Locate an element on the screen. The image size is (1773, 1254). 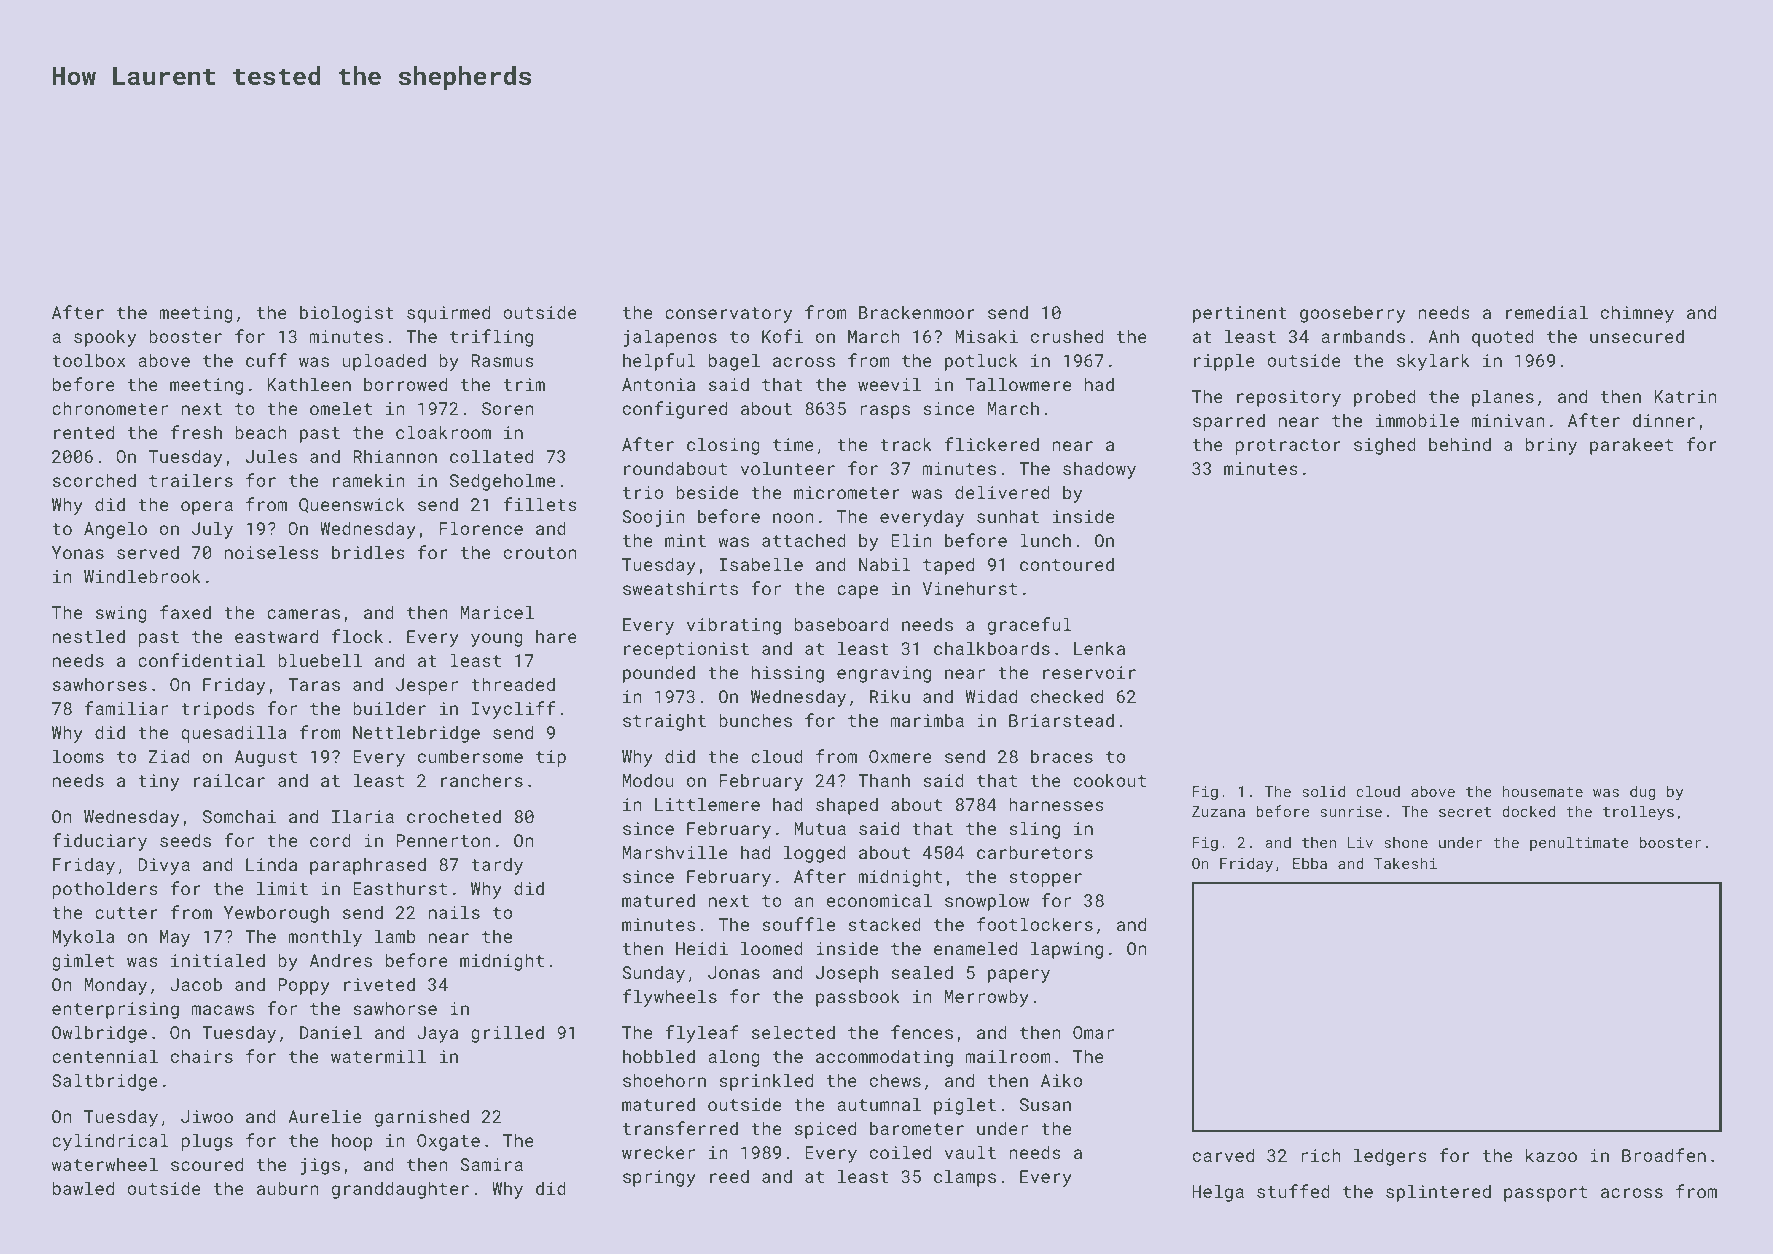
sweatshirts is located at coordinates (680, 588).
